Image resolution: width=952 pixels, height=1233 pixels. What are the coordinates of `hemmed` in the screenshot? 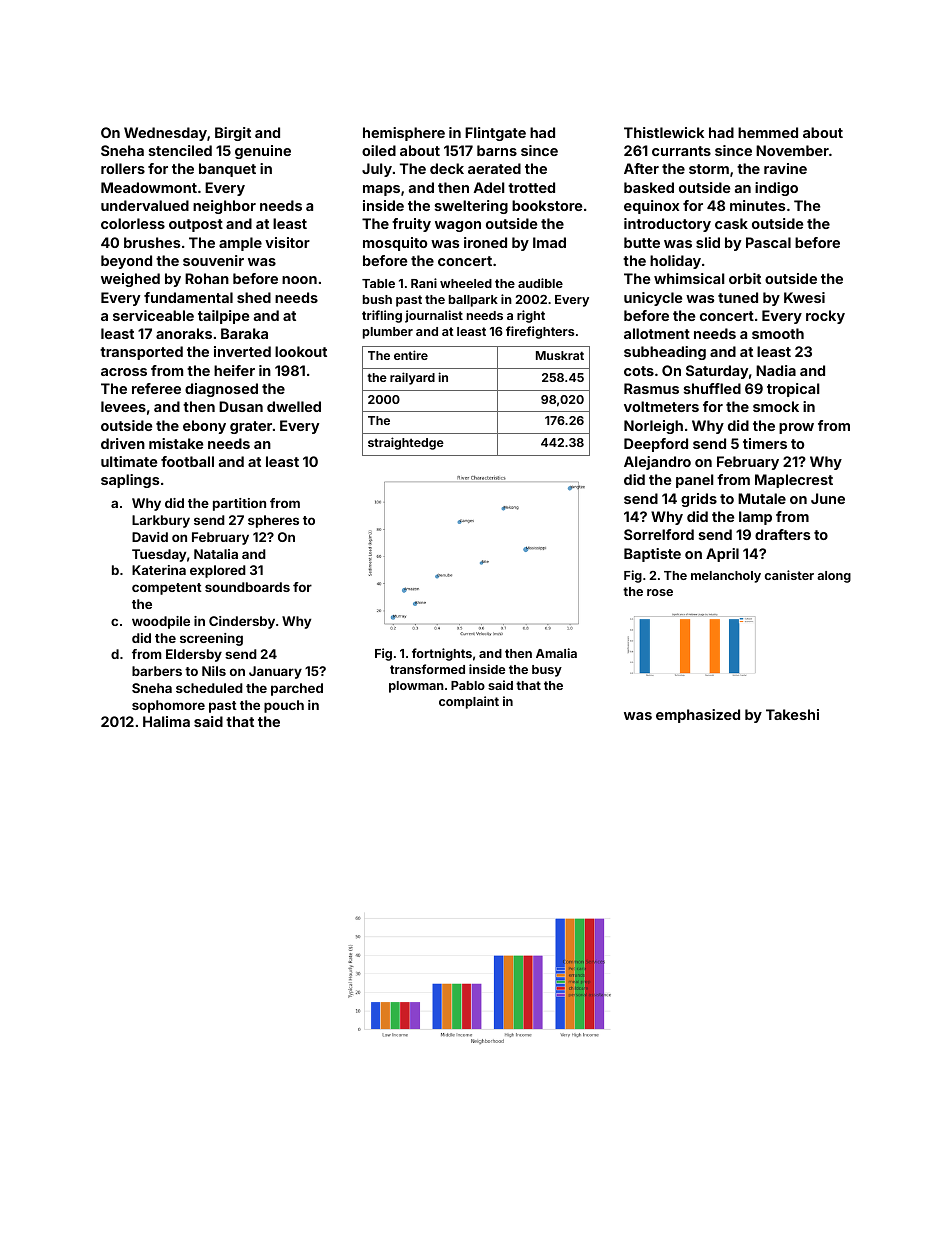 It's located at (768, 132).
